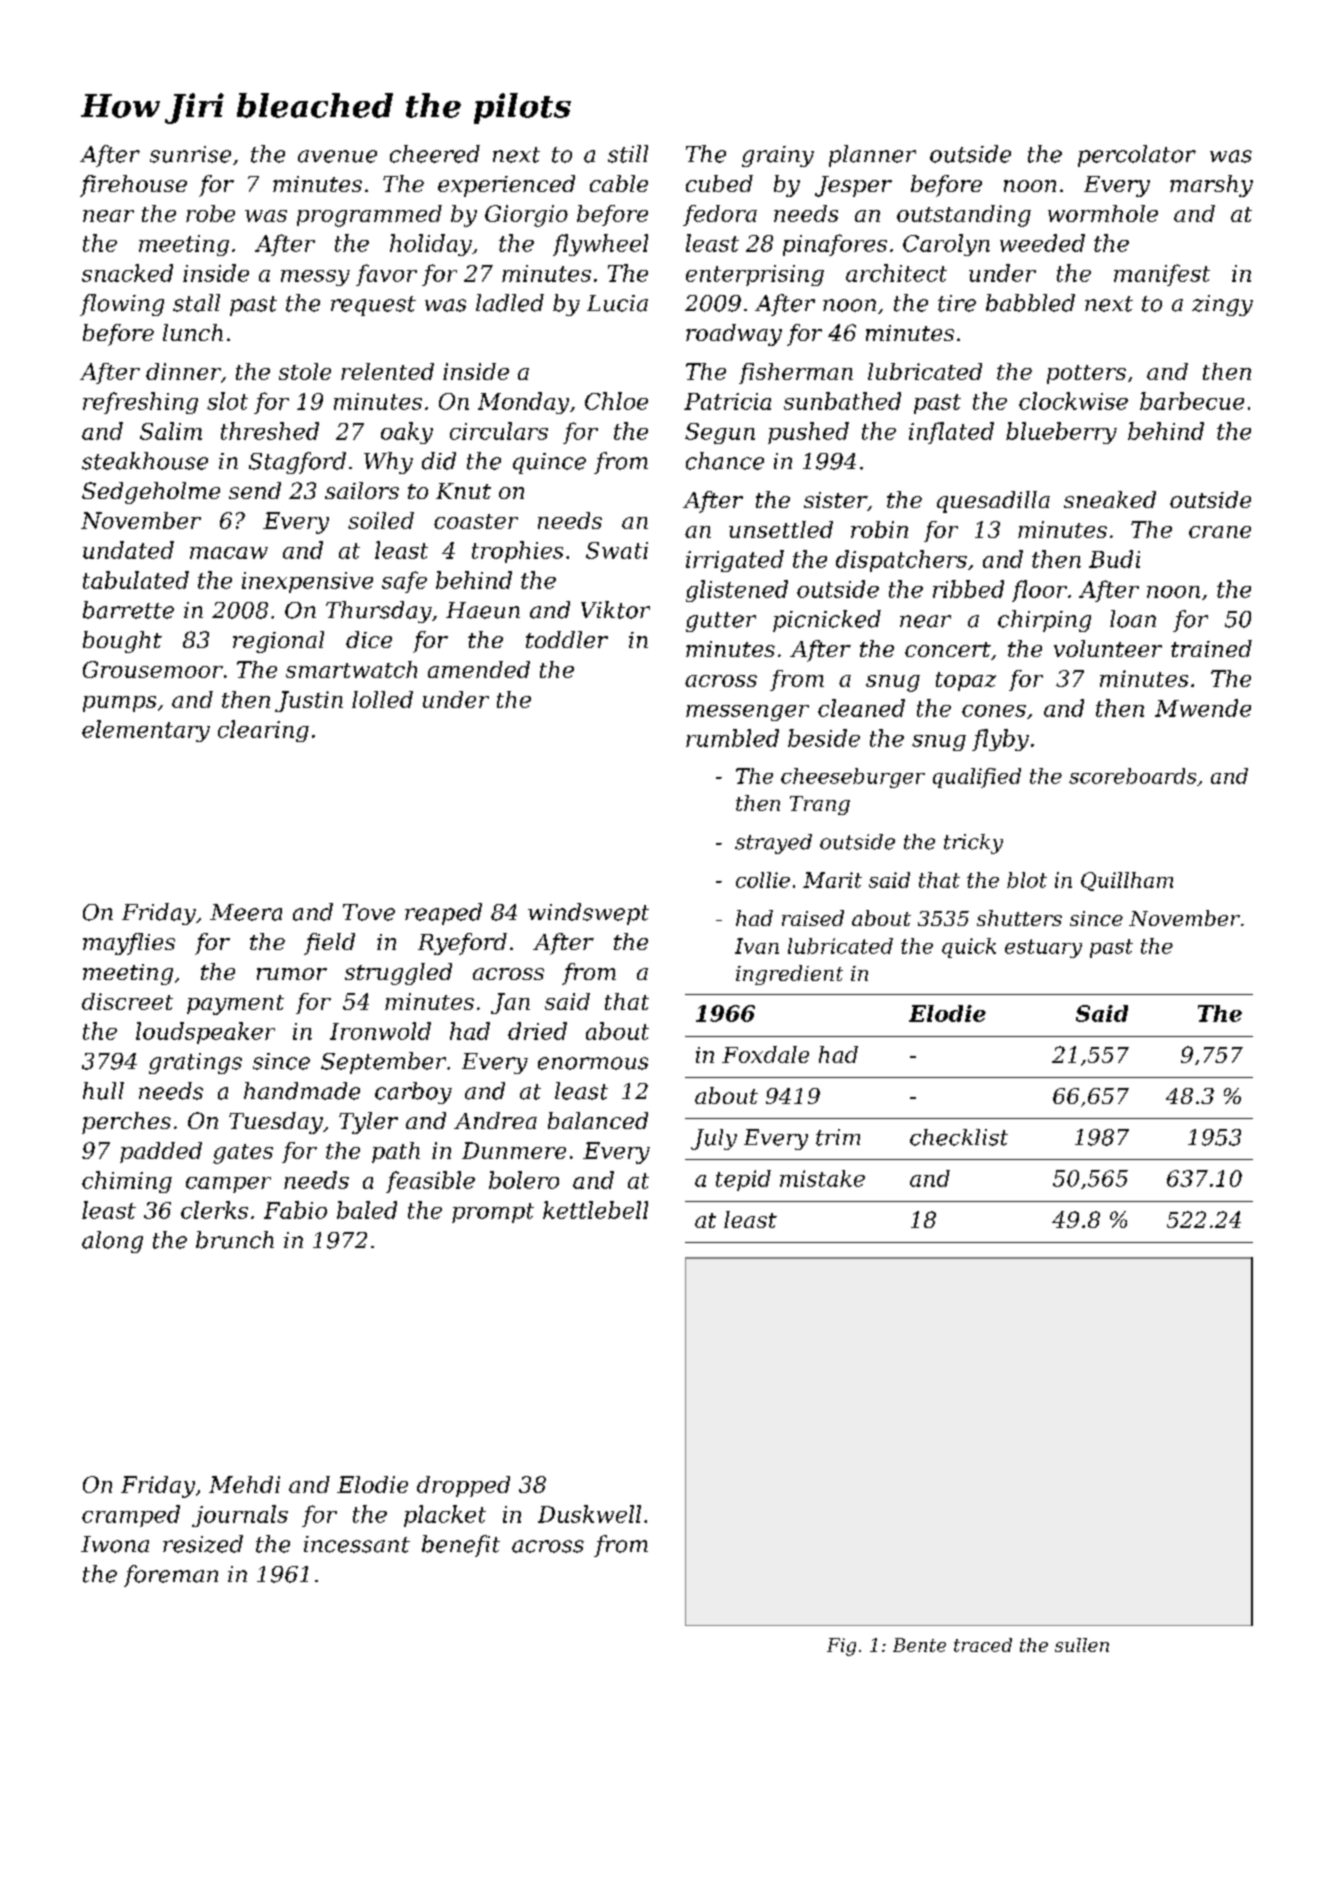  Describe the element at coordinates (243, 1154) in the screenshot. I see `gates` at that location.
